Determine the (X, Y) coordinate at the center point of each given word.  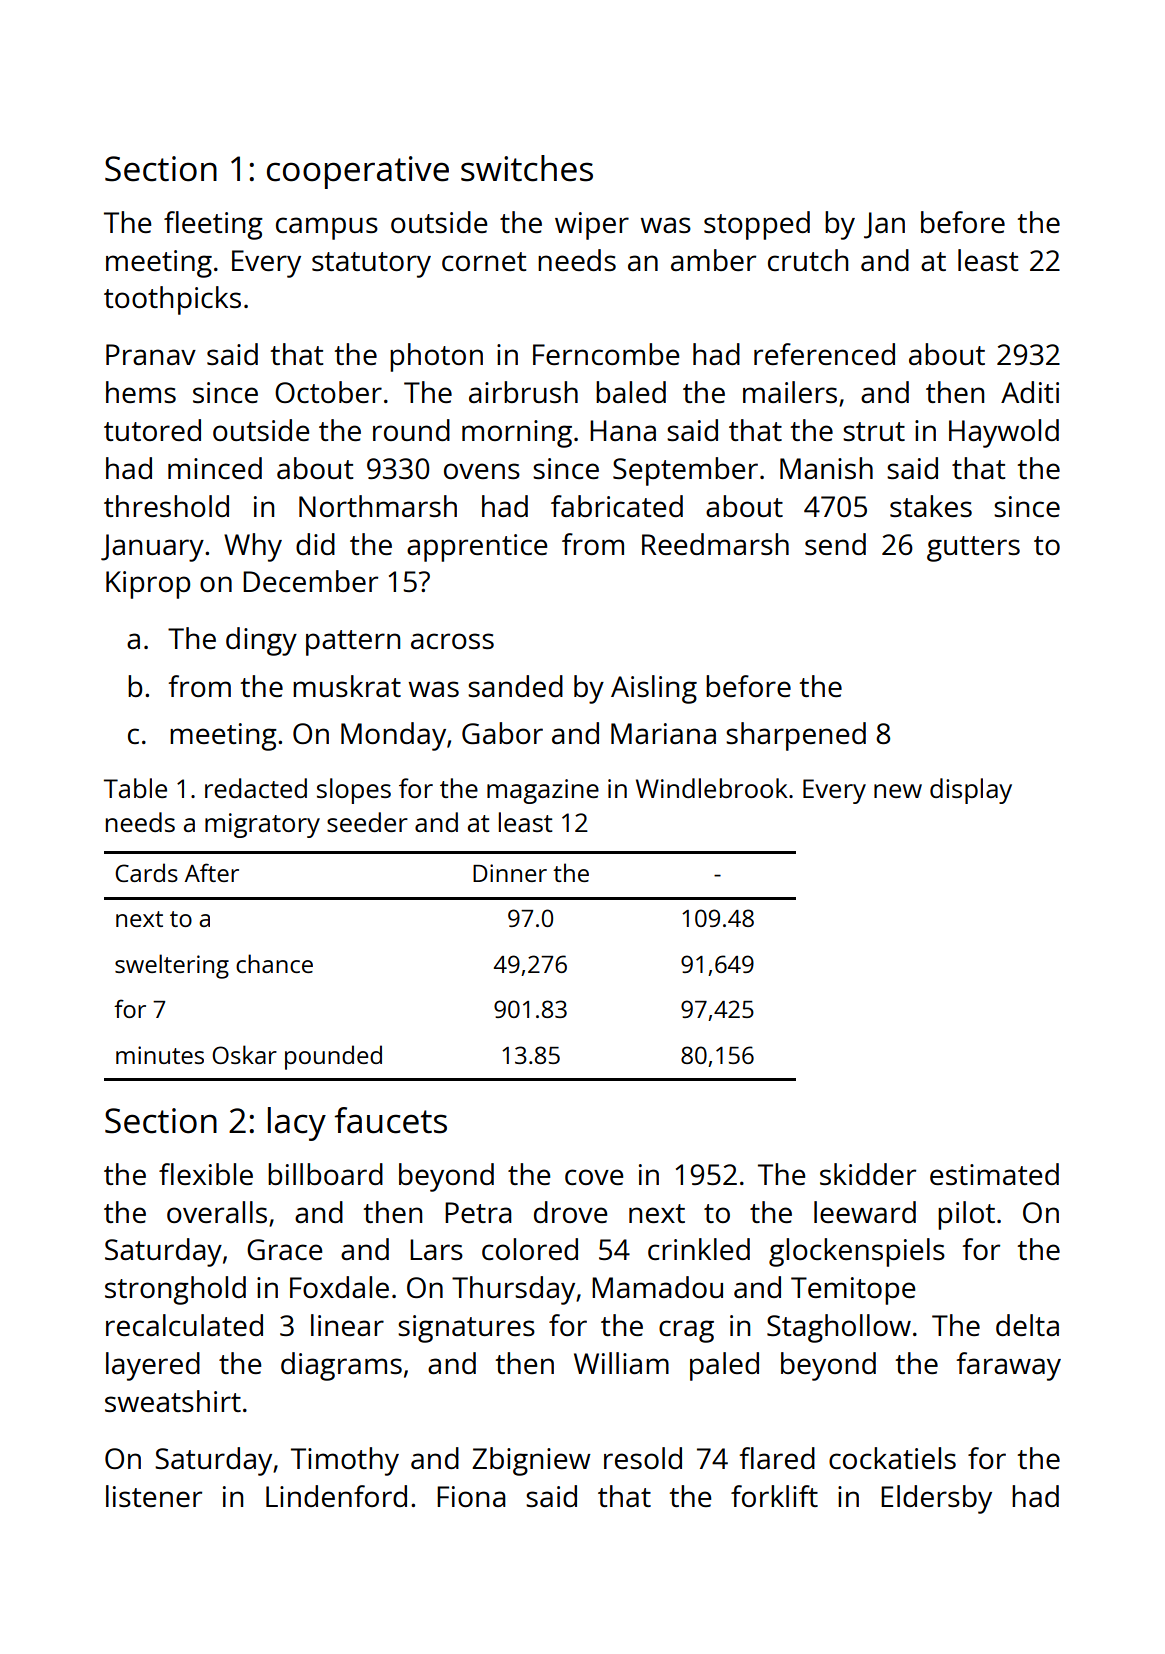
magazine (543, 791)
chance (274, 963)
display (971, 791)
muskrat (347, 686)
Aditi (1030, 392)
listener (154, 1496)
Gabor (502, 733)
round (411, 430)
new (898, 791)
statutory (371, 265)
